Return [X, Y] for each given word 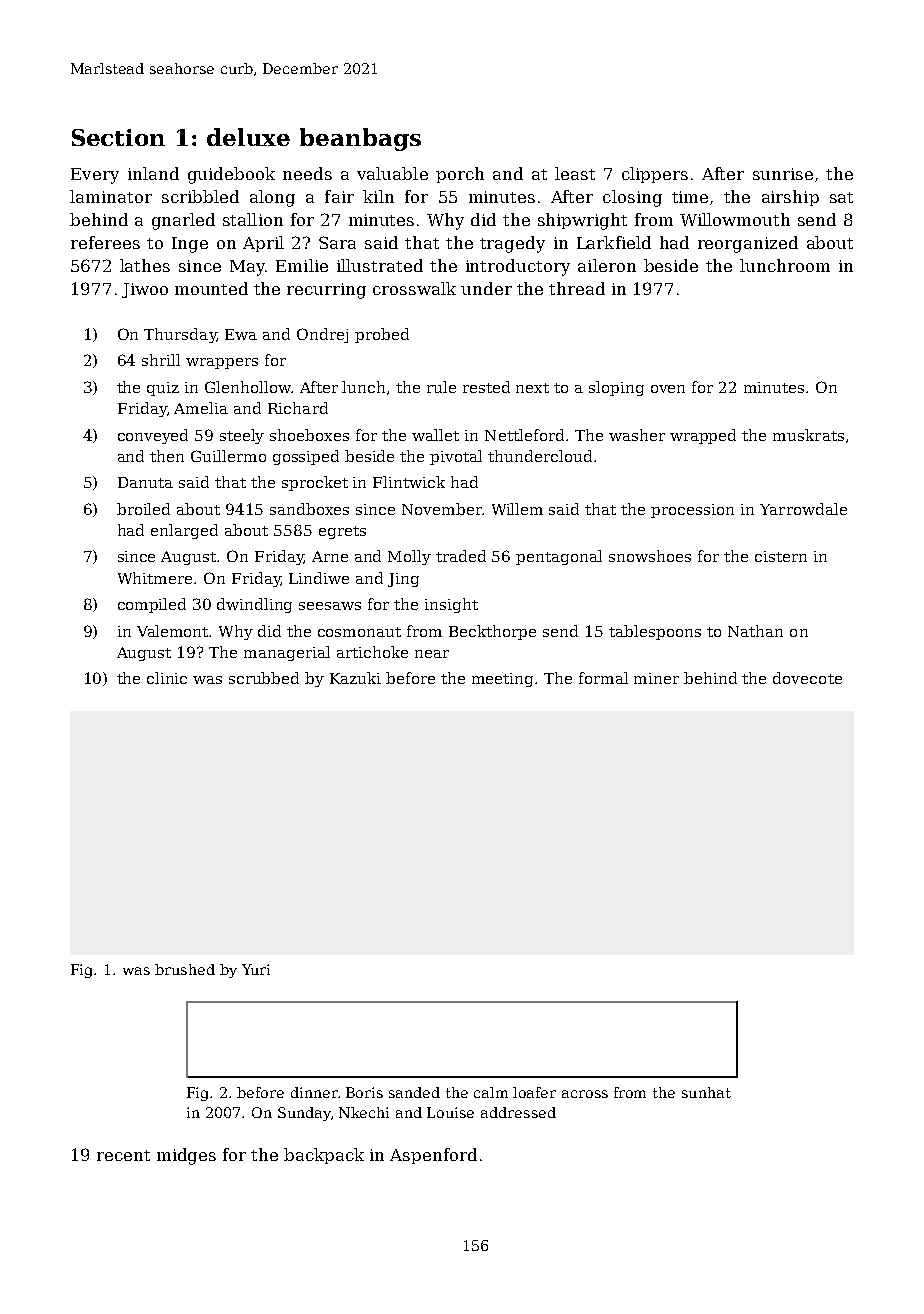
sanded [414, 1092]
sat [841, 197]
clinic [167, 678]
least [575, 173]
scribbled [200, 196]
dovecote [807, 678]
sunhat [706, 1092]
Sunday [304, 1114]
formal [603, 678]
